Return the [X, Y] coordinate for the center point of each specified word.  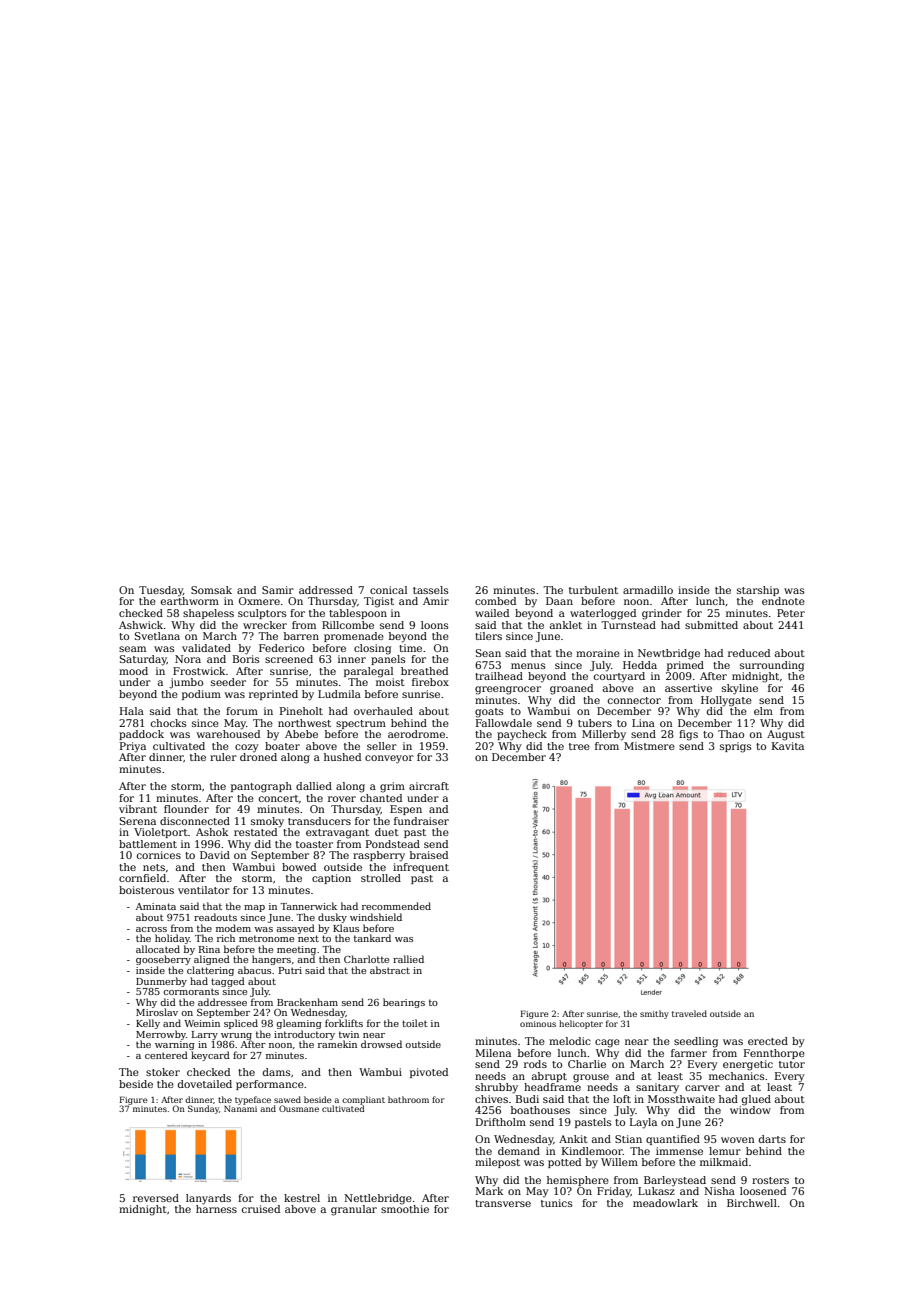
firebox [430, 682]
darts [772, 1139]
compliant [363, 1100]
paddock [141, 735]
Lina [643, 723]
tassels [430, 590]
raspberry [379, 856]
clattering [210, 971]
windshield [376, 917]
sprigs [735, 747]
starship [758, 591]
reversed [156, 1198]
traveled [689, 1013]
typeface [253, 1100]
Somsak [211, 590]
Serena [138, 821]
